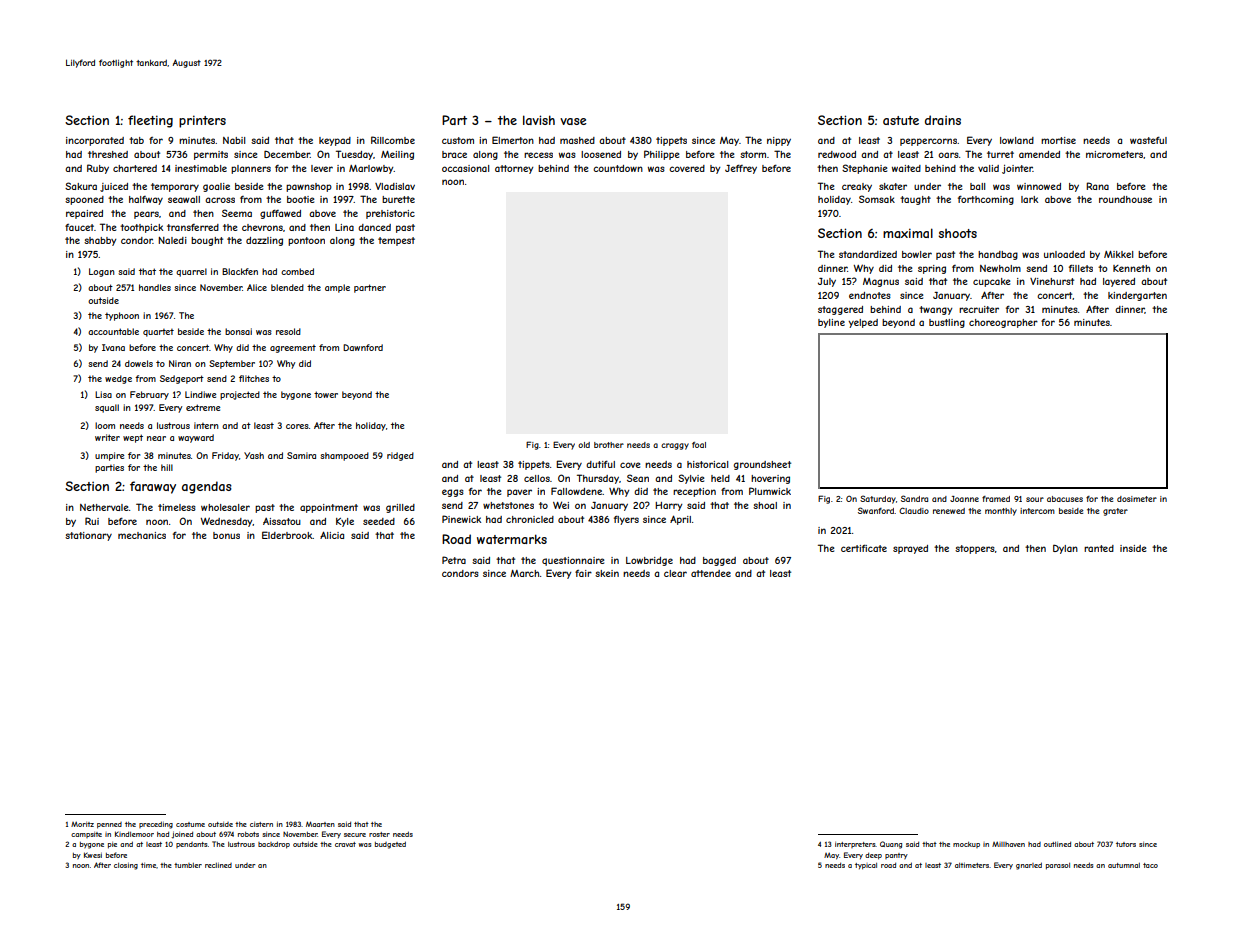 The height and width of the screenshot is (952, 1233). What do you see at coordinates (88, 536) in the screenshot?
I see `stationary` at bounding box center [88, 536].
